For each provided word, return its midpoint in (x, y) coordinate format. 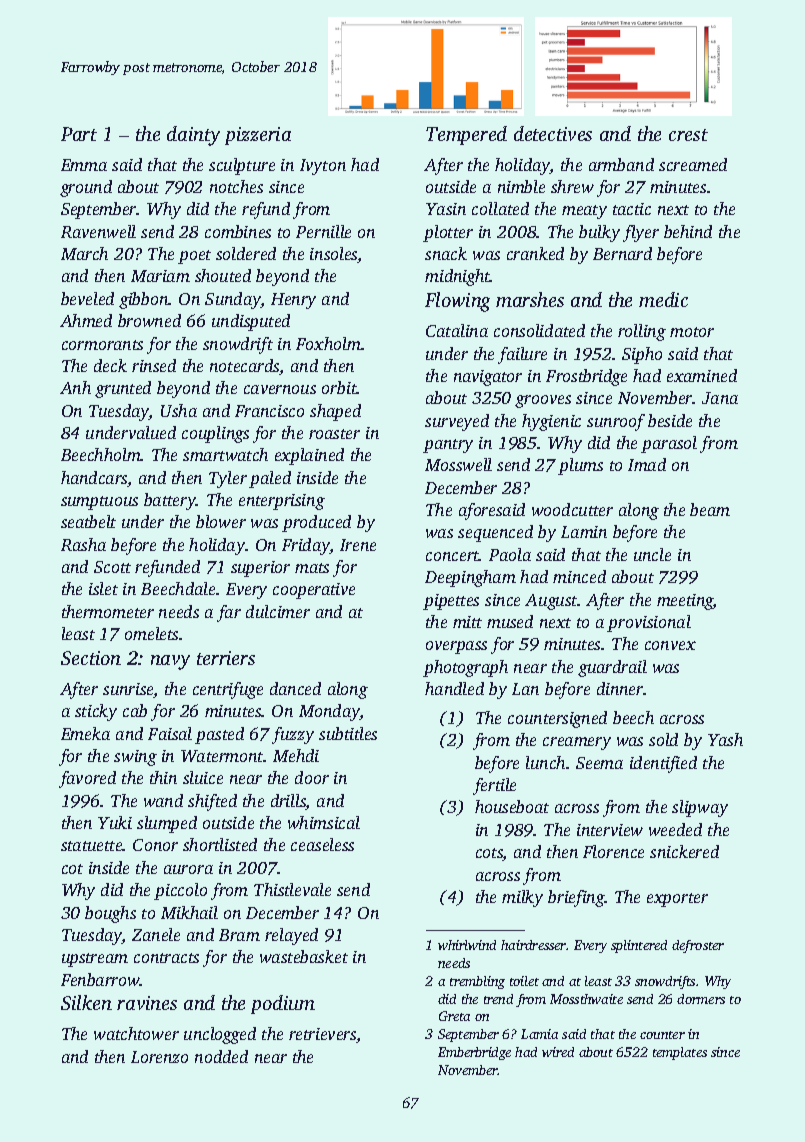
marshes (530, 299)
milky (522, 898)
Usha (179, 410)
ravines (147, 1003)
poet (194, 257)
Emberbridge (474, 1053)
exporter (677, 900)
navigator (488, 378)
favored (87, 779)
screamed (693, 164)
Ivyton (323, 167)
